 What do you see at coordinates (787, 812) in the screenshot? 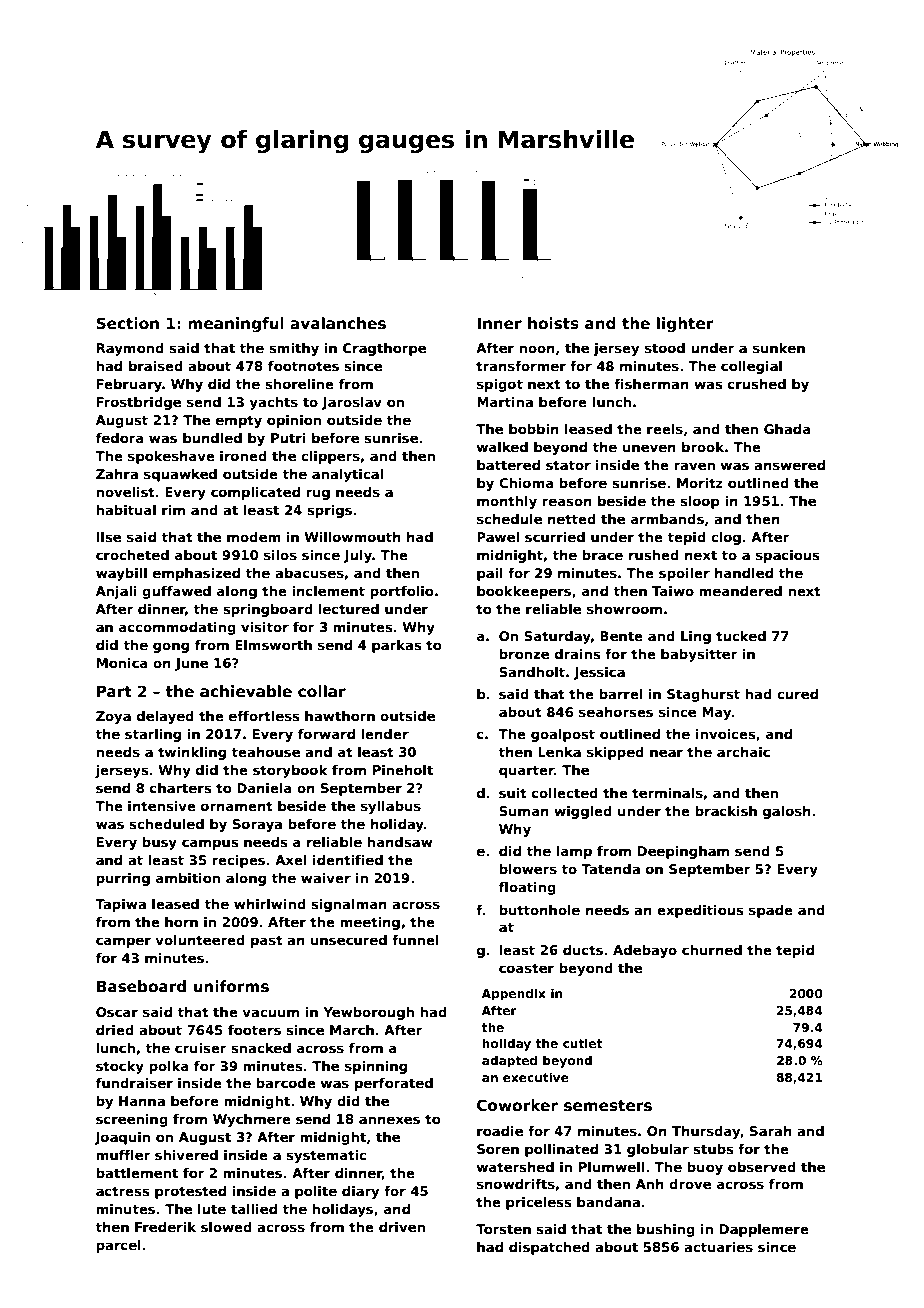
I see `galosh` at bounding box center [787, 812].
